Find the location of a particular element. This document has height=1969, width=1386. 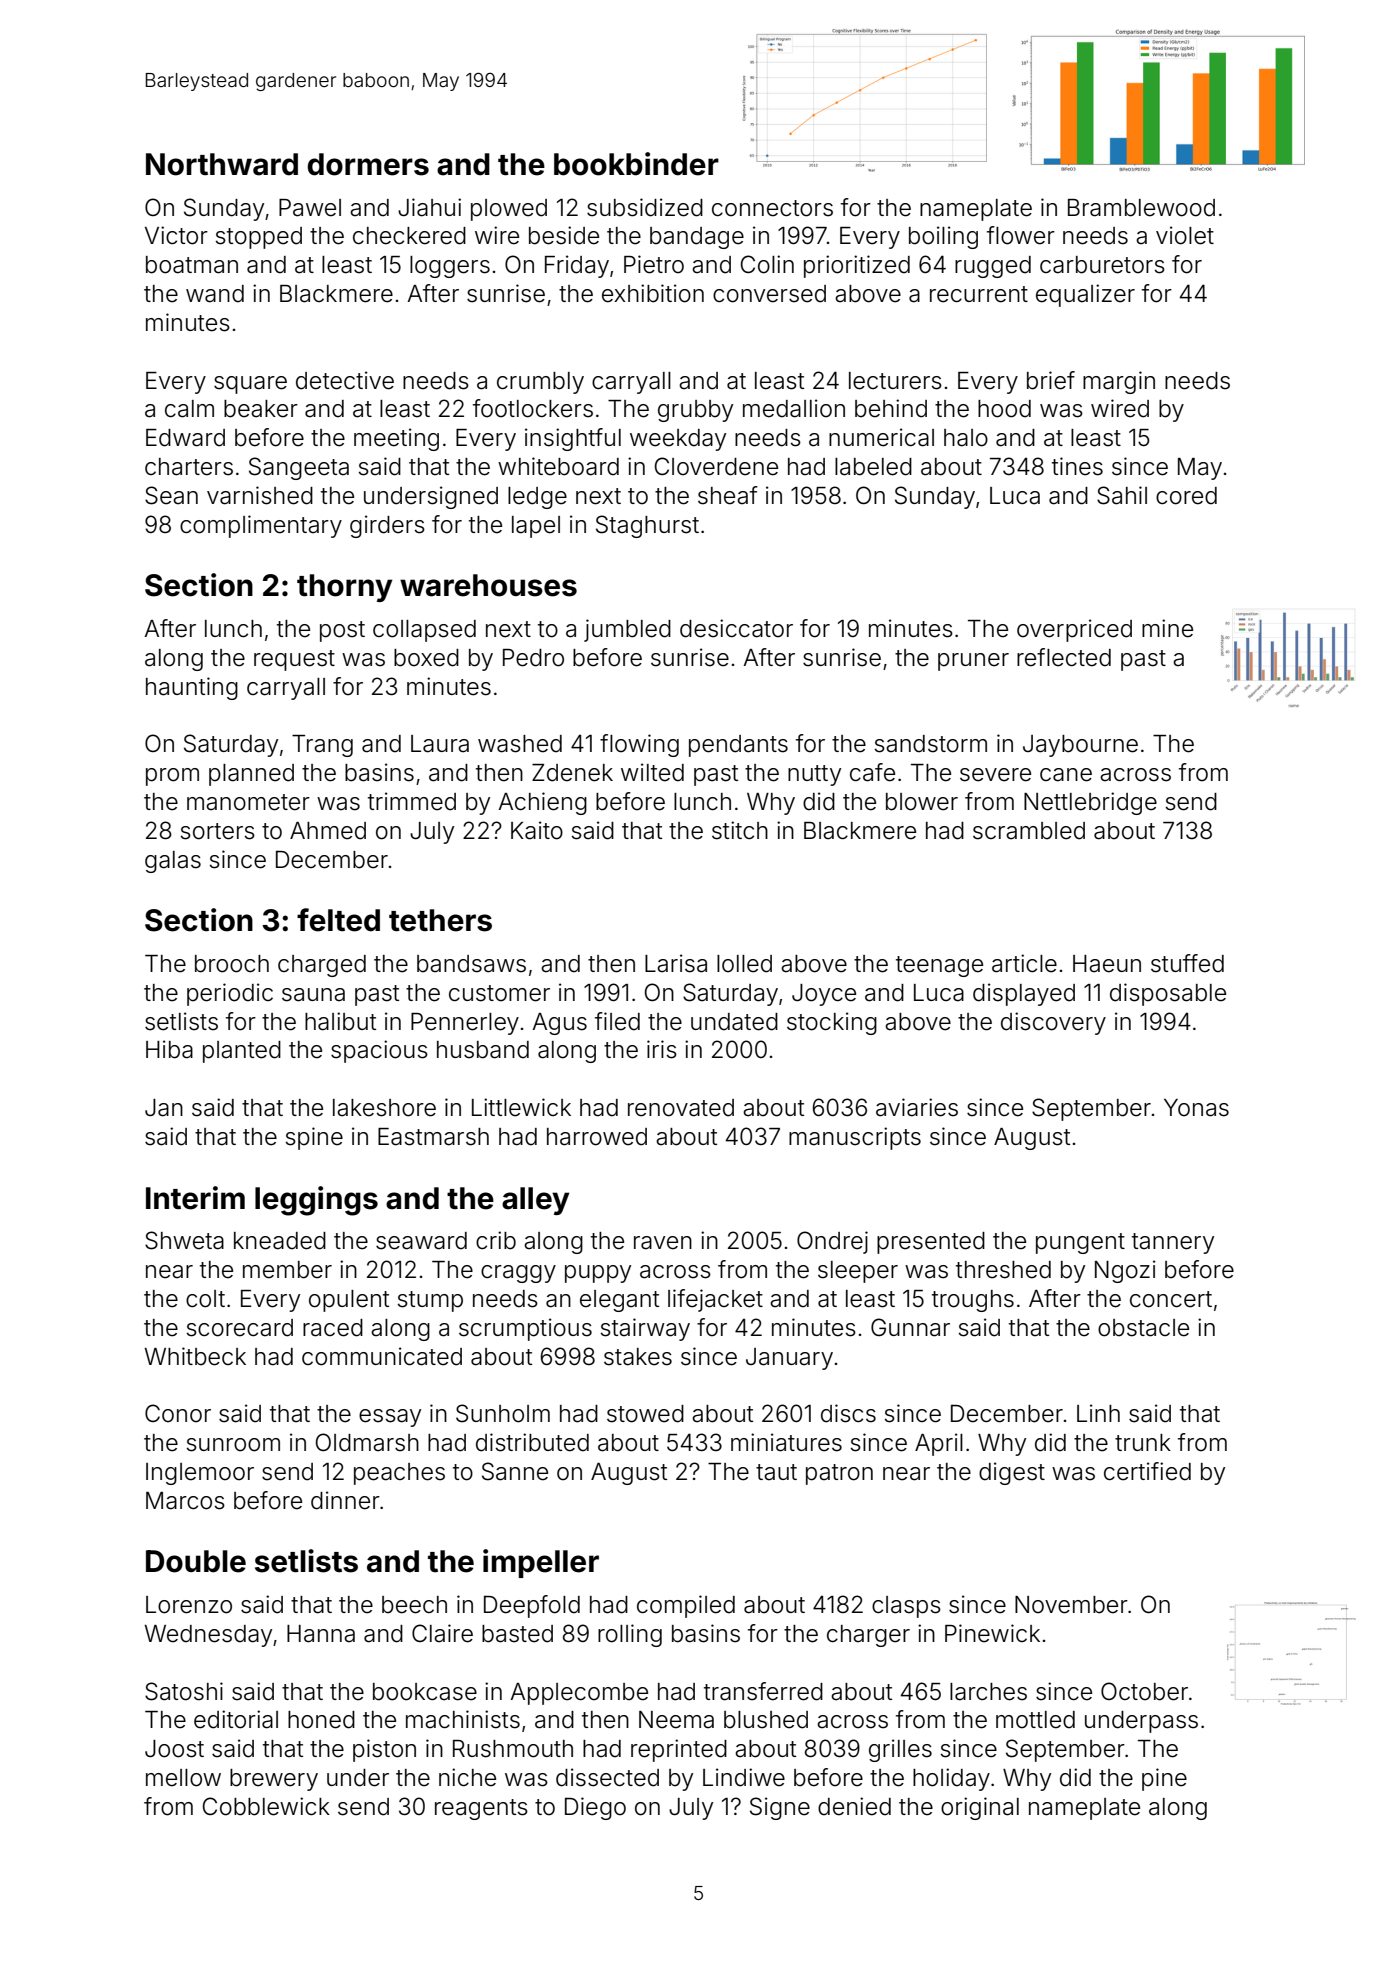

beside is located at coordinates (564, 235).
